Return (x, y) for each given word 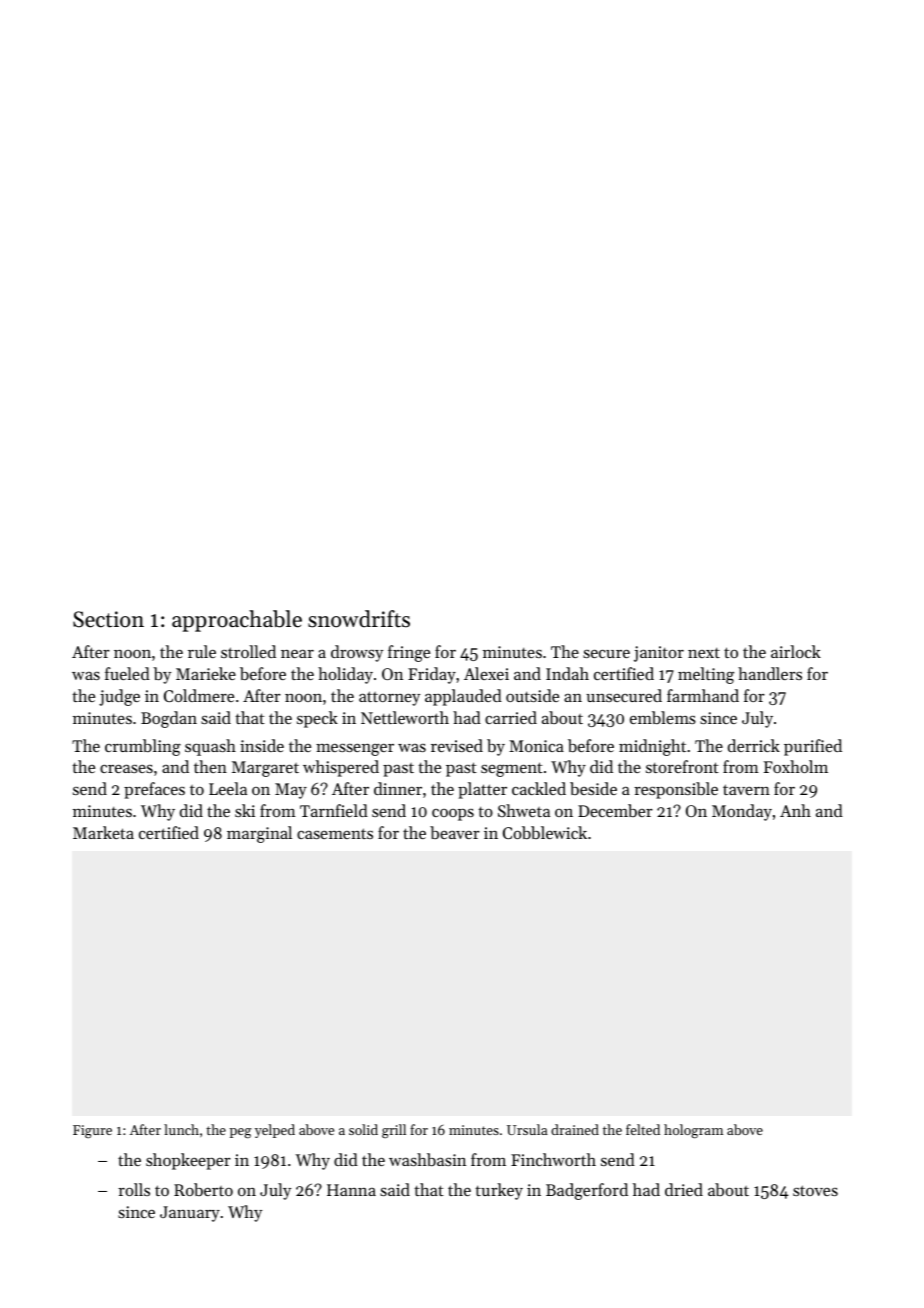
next (704, 653)
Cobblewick (545, 832)
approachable (237, 621)
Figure (92, 1132)
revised (457, 745)
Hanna (351, 1190)
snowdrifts (359, 619)
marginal (259, 834)
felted (643, 1129)
